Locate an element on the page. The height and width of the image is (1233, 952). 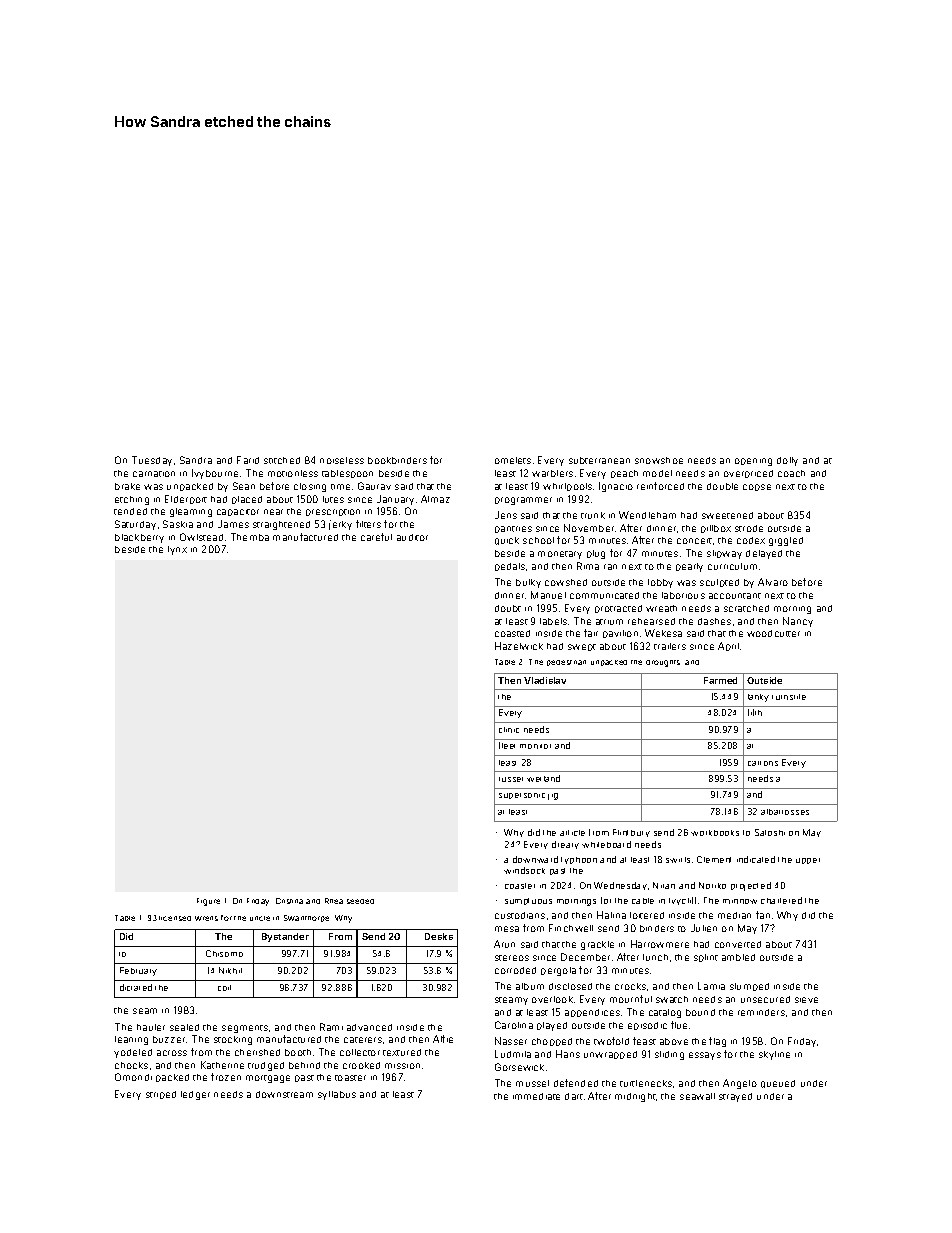
russet is located at coordinates (511, 779).
